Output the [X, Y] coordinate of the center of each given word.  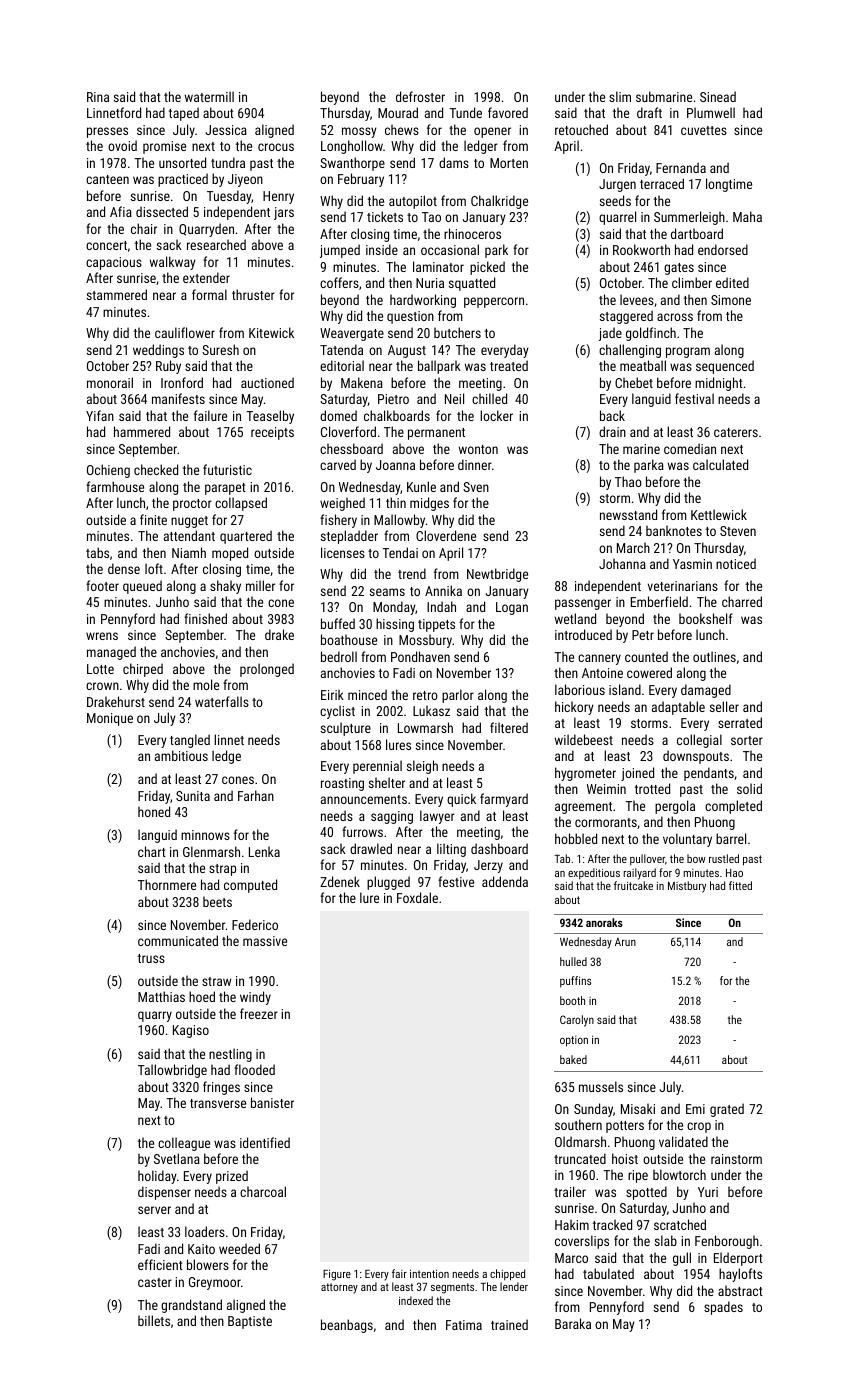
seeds [615, 200]
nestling [230, 1055]
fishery [338, 521]
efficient [160, 1264]
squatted [472, 284]
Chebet [634, 382]
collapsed [241, 504]
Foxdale [417, 897]
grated [727, 1110]
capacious [114, 263]
